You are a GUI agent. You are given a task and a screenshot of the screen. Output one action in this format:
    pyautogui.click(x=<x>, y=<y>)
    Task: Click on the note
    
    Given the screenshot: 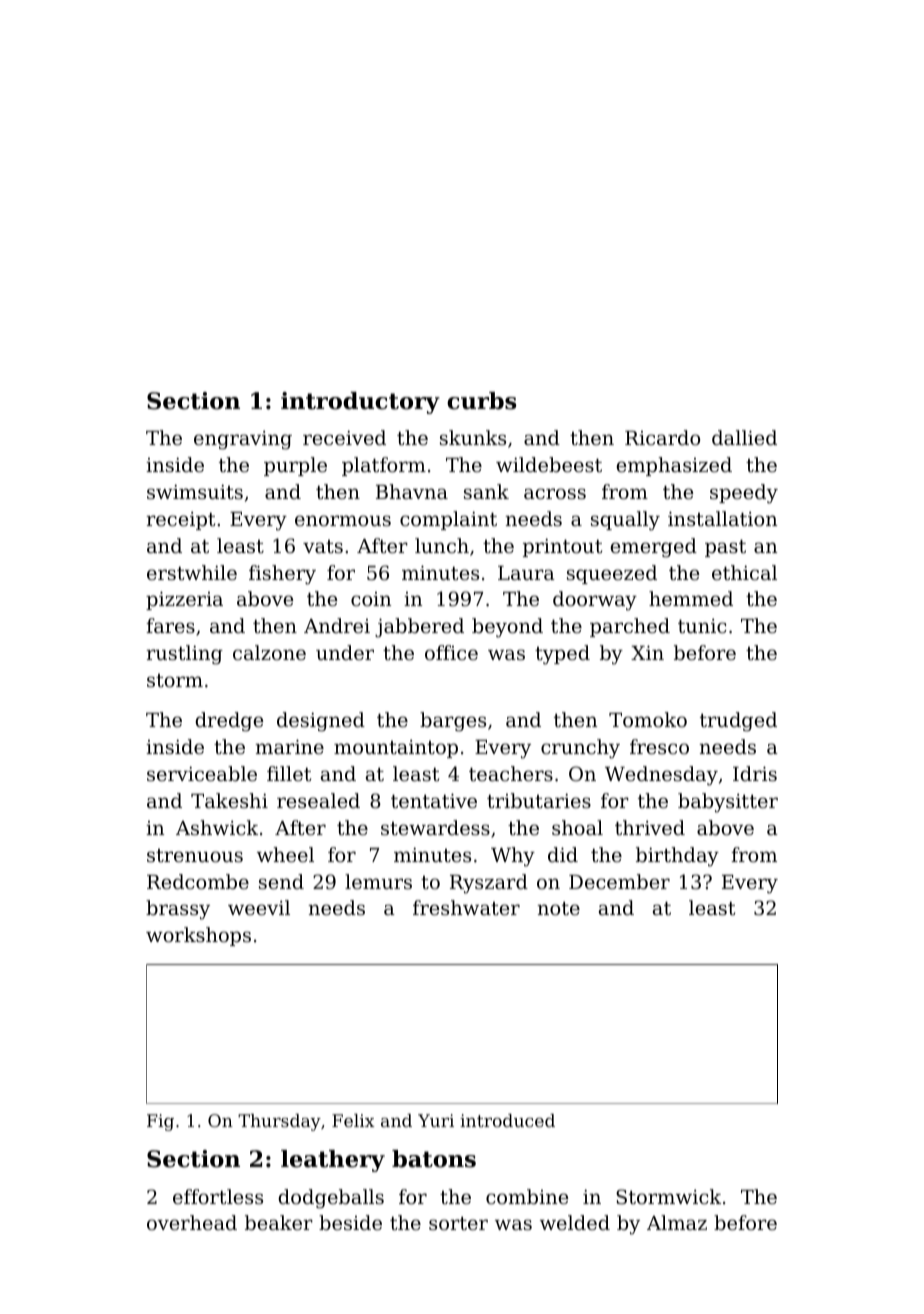 What is the action you would take?
    pyautogui.click(x=558, y=908)
